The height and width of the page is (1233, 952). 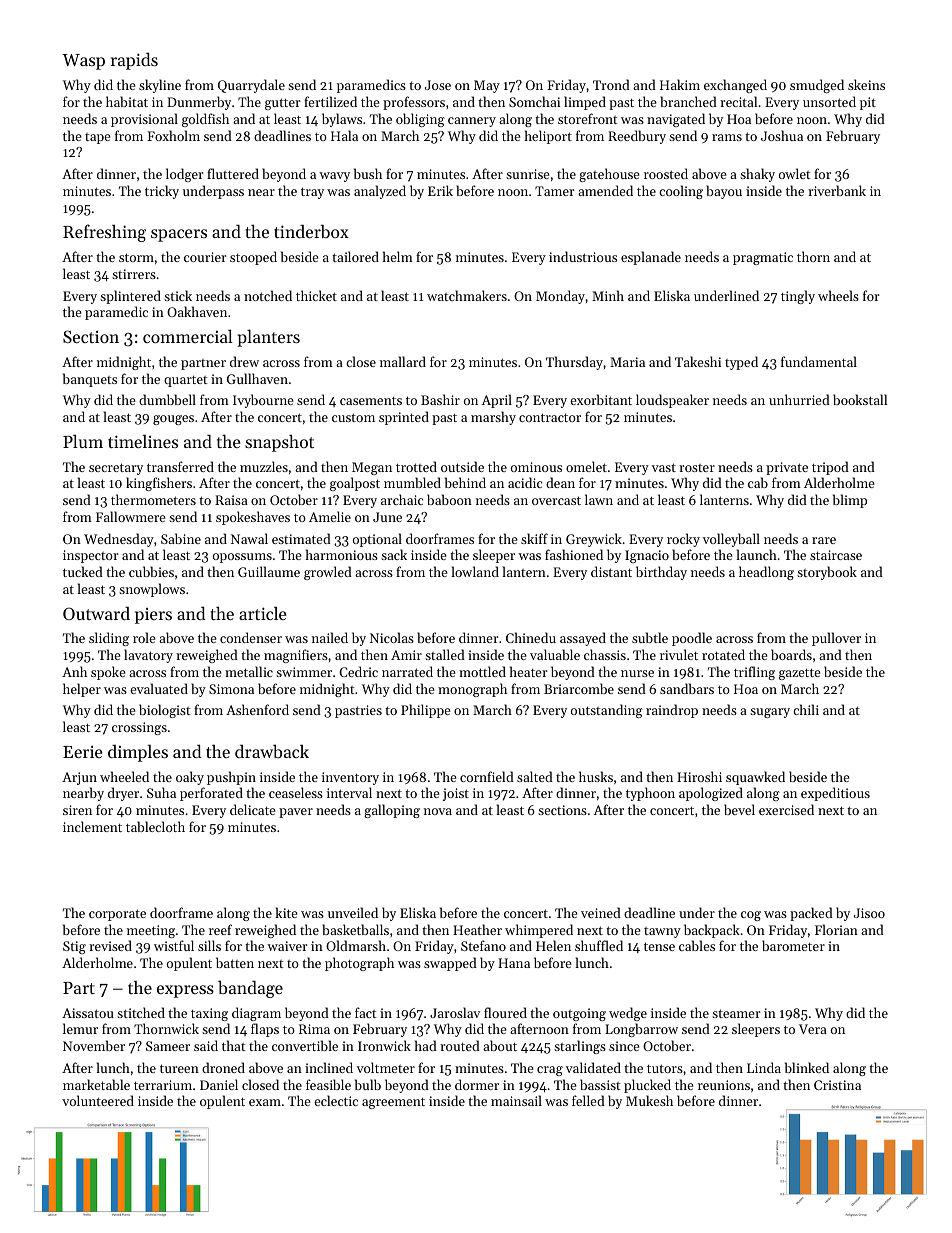 What do you see at coordinates (835, 794) in the page?
I see `expeditious` at bounding box center [835, 794].
